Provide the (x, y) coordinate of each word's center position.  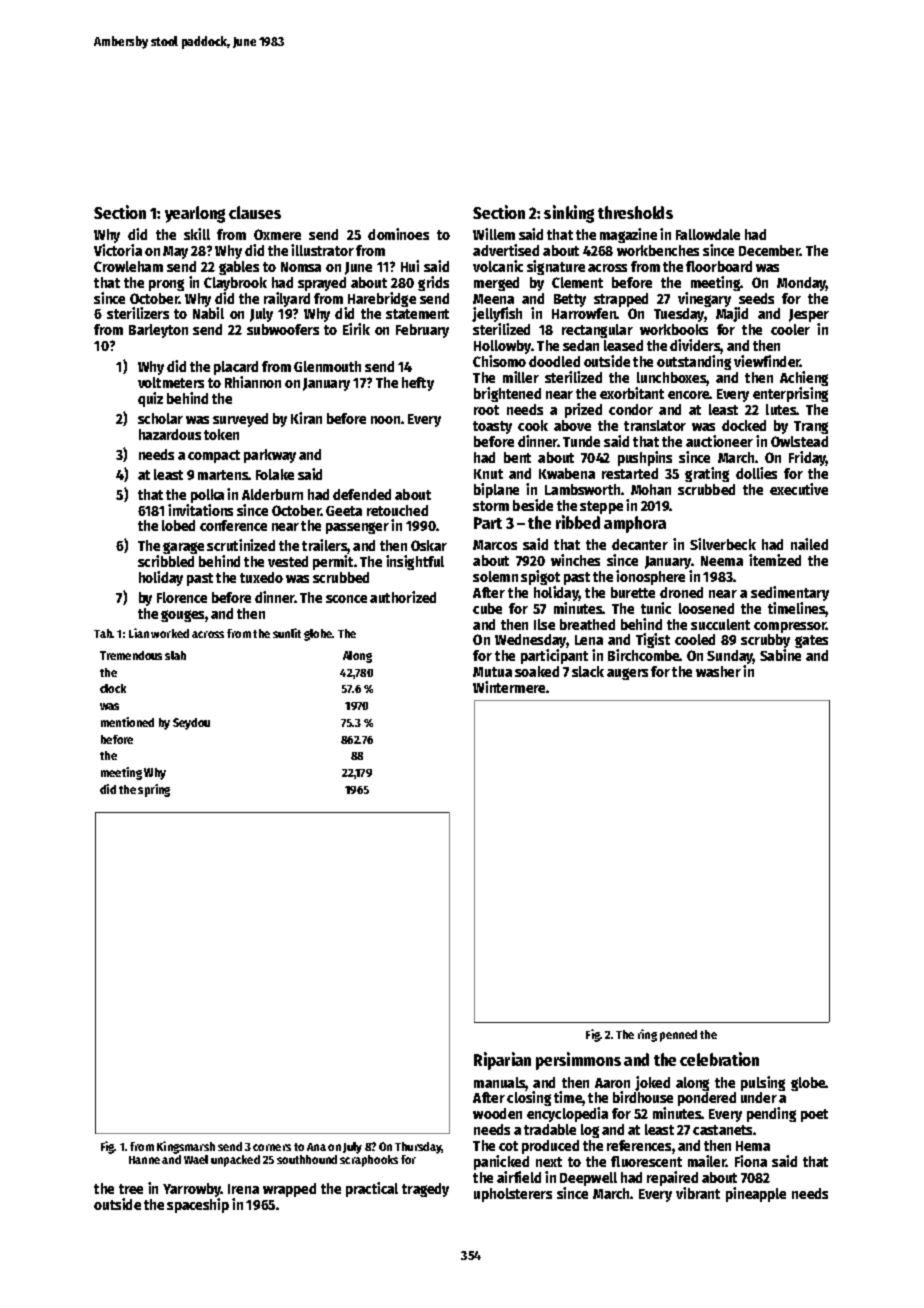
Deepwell (588, 1179)
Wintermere (509, 687)
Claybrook (235, 284)
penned (678, 1036)
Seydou (191, 724)
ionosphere (650, 577)
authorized (403, 597)
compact (214, 456)
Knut (488, 474)
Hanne (144, 1160)
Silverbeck (723, 544)
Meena (493, 299)
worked (170, 633)
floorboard (719, 266)
